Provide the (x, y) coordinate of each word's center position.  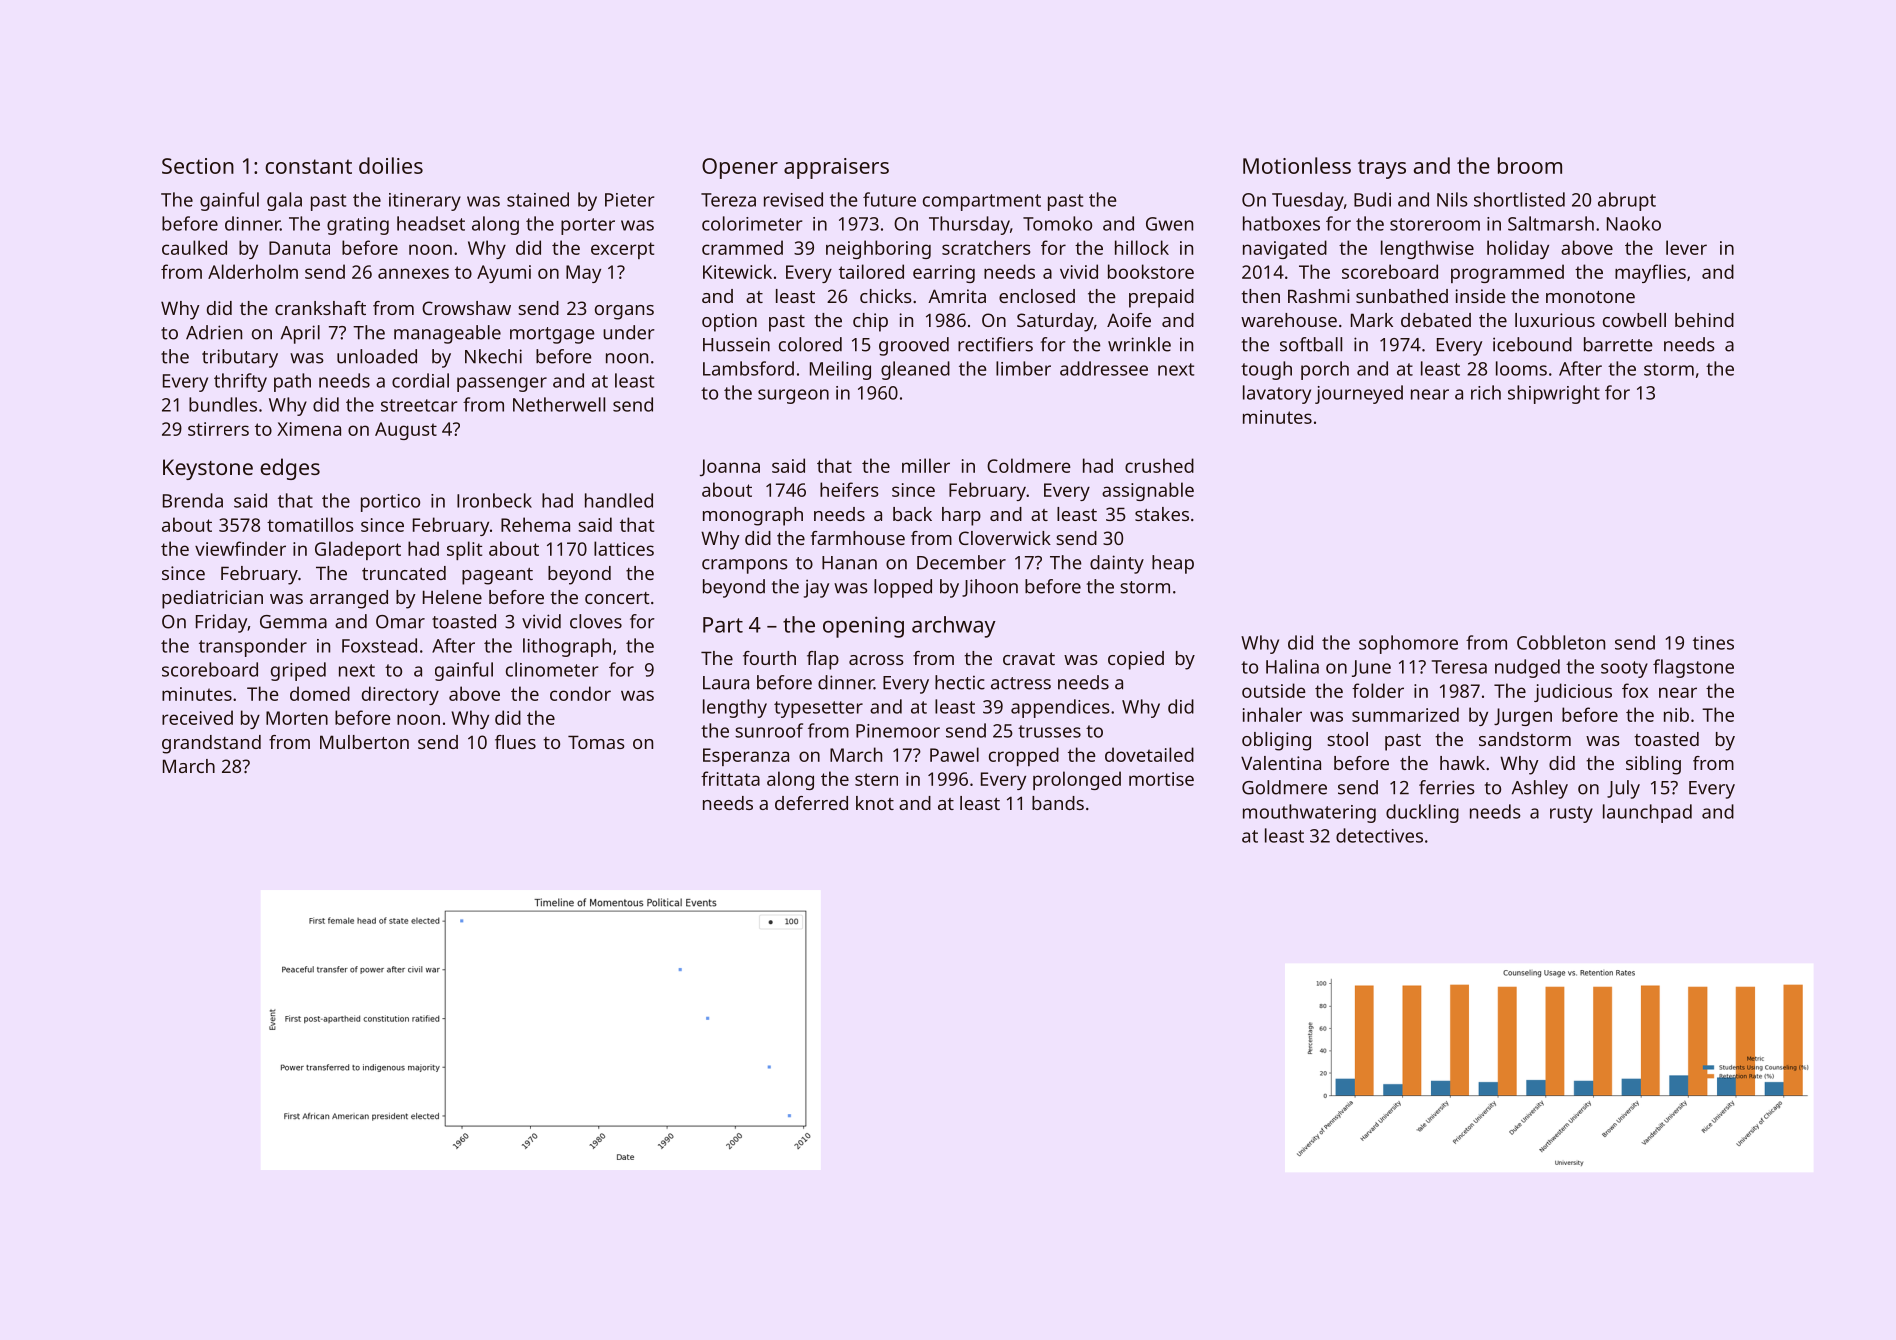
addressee (1104, 368)
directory (400, 695)
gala (284, 201)
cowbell (1634, 320)
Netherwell (559, 404)
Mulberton (364, 742)
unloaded (377, 356)
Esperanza (746, 757)
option (729, 322)
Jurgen (1523, 717)
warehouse (1289, 320)
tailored (871, 271)
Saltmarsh (1551, 223)
